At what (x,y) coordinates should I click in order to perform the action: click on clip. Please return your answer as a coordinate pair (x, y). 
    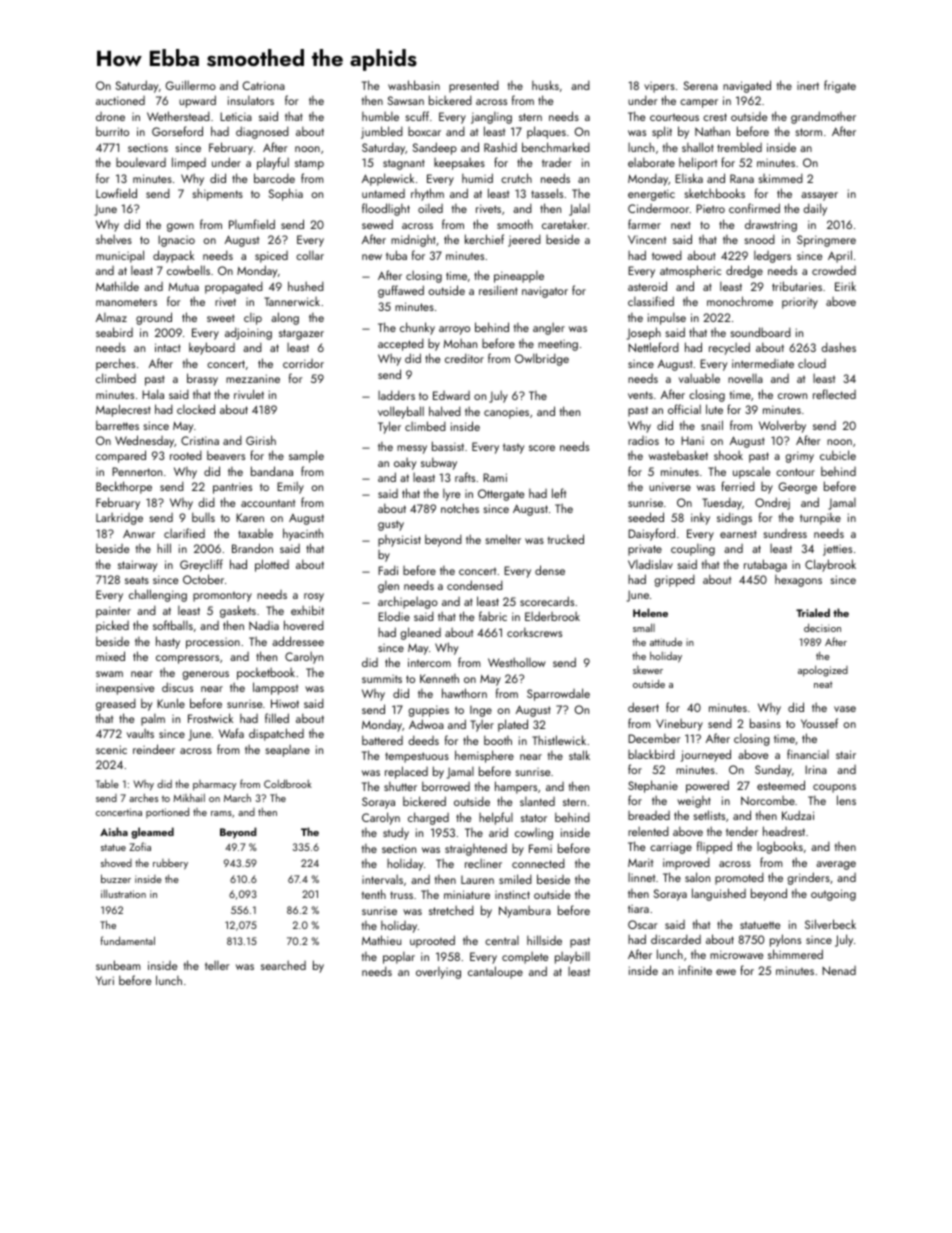
    Looking at the image, I should click on (253, 319).
